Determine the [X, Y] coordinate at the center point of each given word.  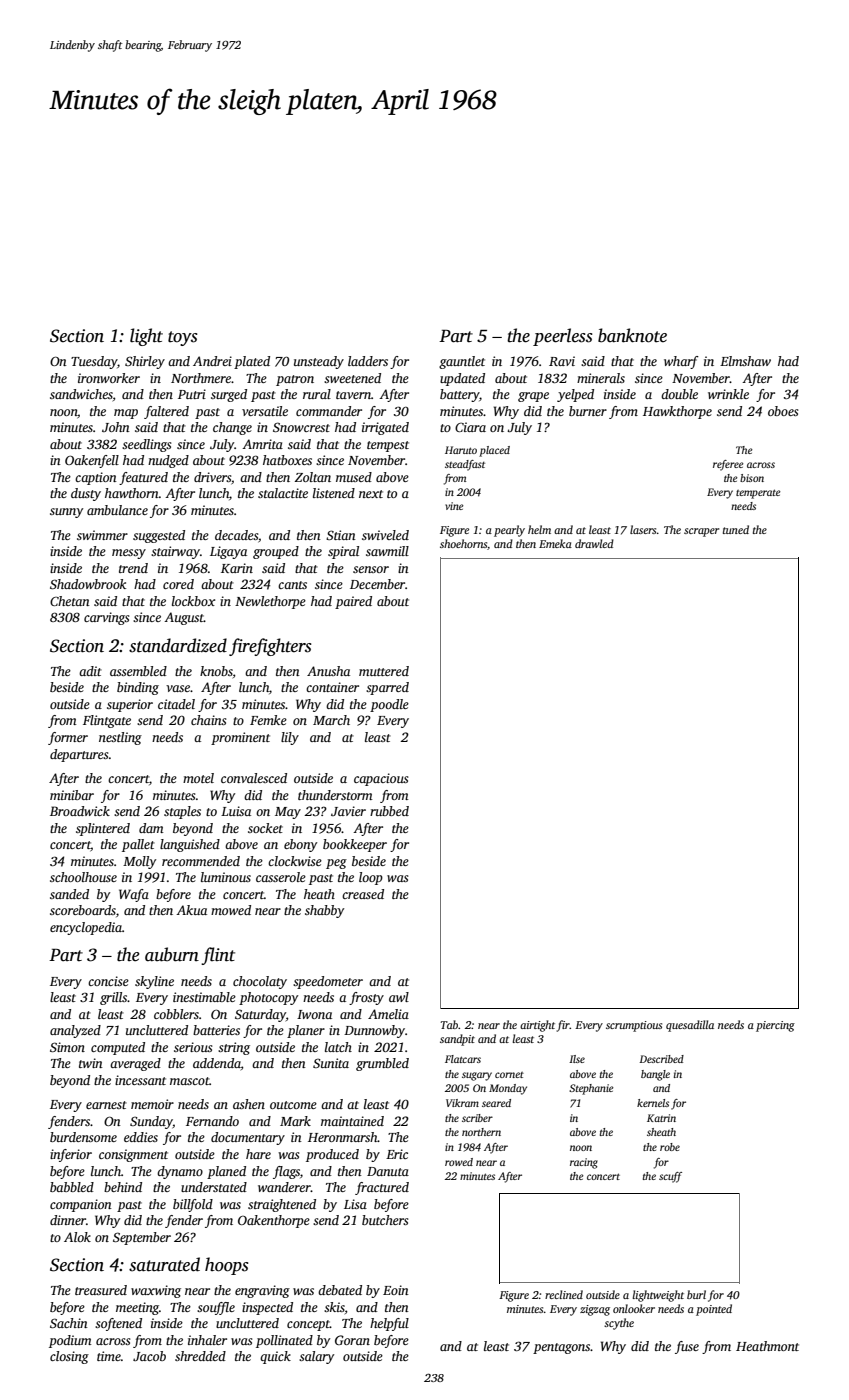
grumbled [382, 1064]
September [142, 1238]
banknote [632, 335]
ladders [368, 361]
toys [183, 338]
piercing [775, 1026]
